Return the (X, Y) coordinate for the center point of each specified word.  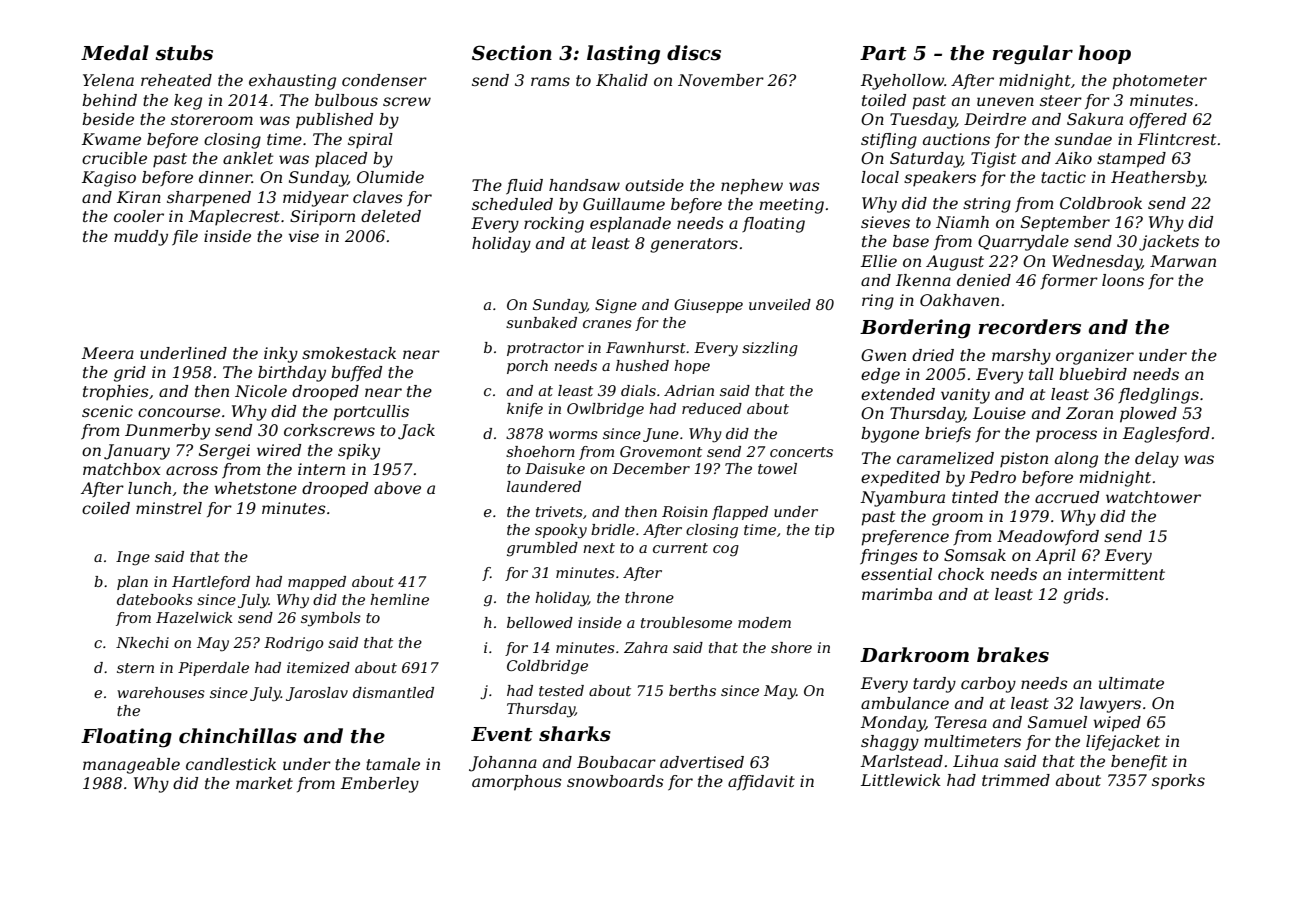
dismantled (393, 692)
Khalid (622, 80)
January (137, 452)
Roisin (685, 511)
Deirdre (995, 119)
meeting (792, 206)
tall (1041, 374)
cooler (139, 216)
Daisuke (555, 468)
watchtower (1153, 497)
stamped (1131, 160)
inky (281, 355)
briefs (948, 434)
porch (527, 367)
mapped (317, 583)
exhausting (292, 82)
